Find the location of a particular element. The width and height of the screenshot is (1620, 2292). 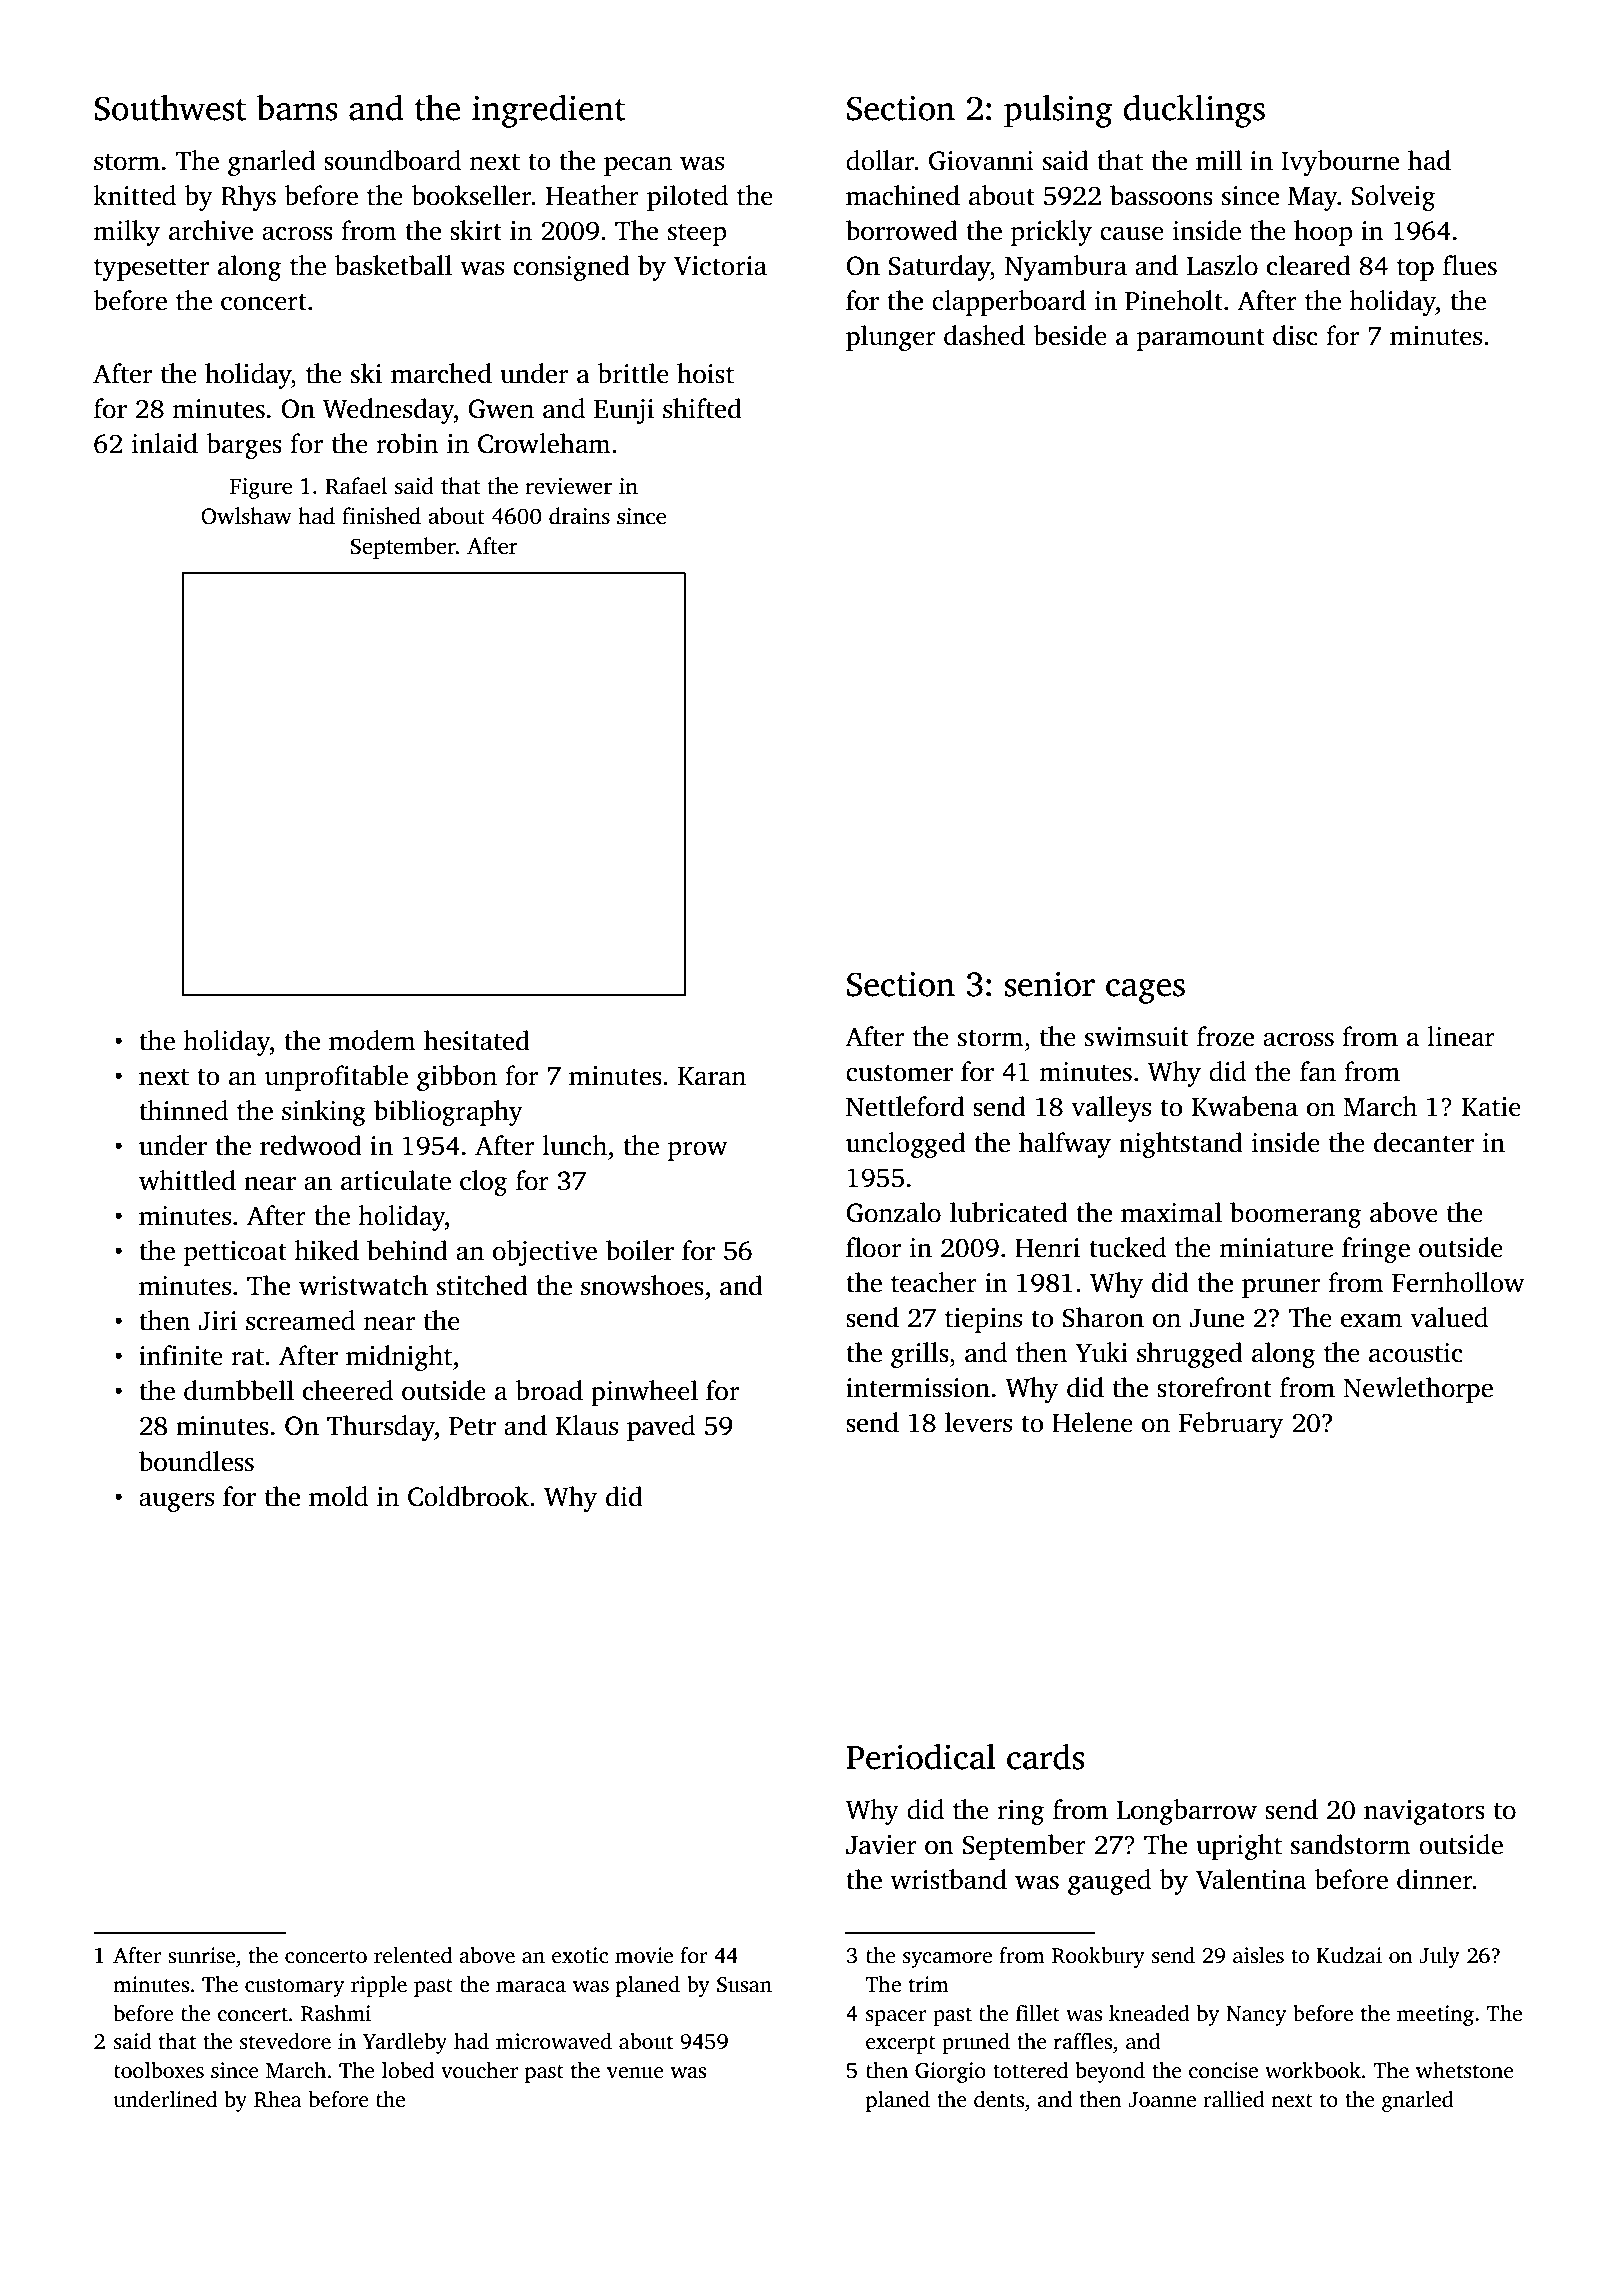

Gonzalo is located at coordinates (893, 1212).
